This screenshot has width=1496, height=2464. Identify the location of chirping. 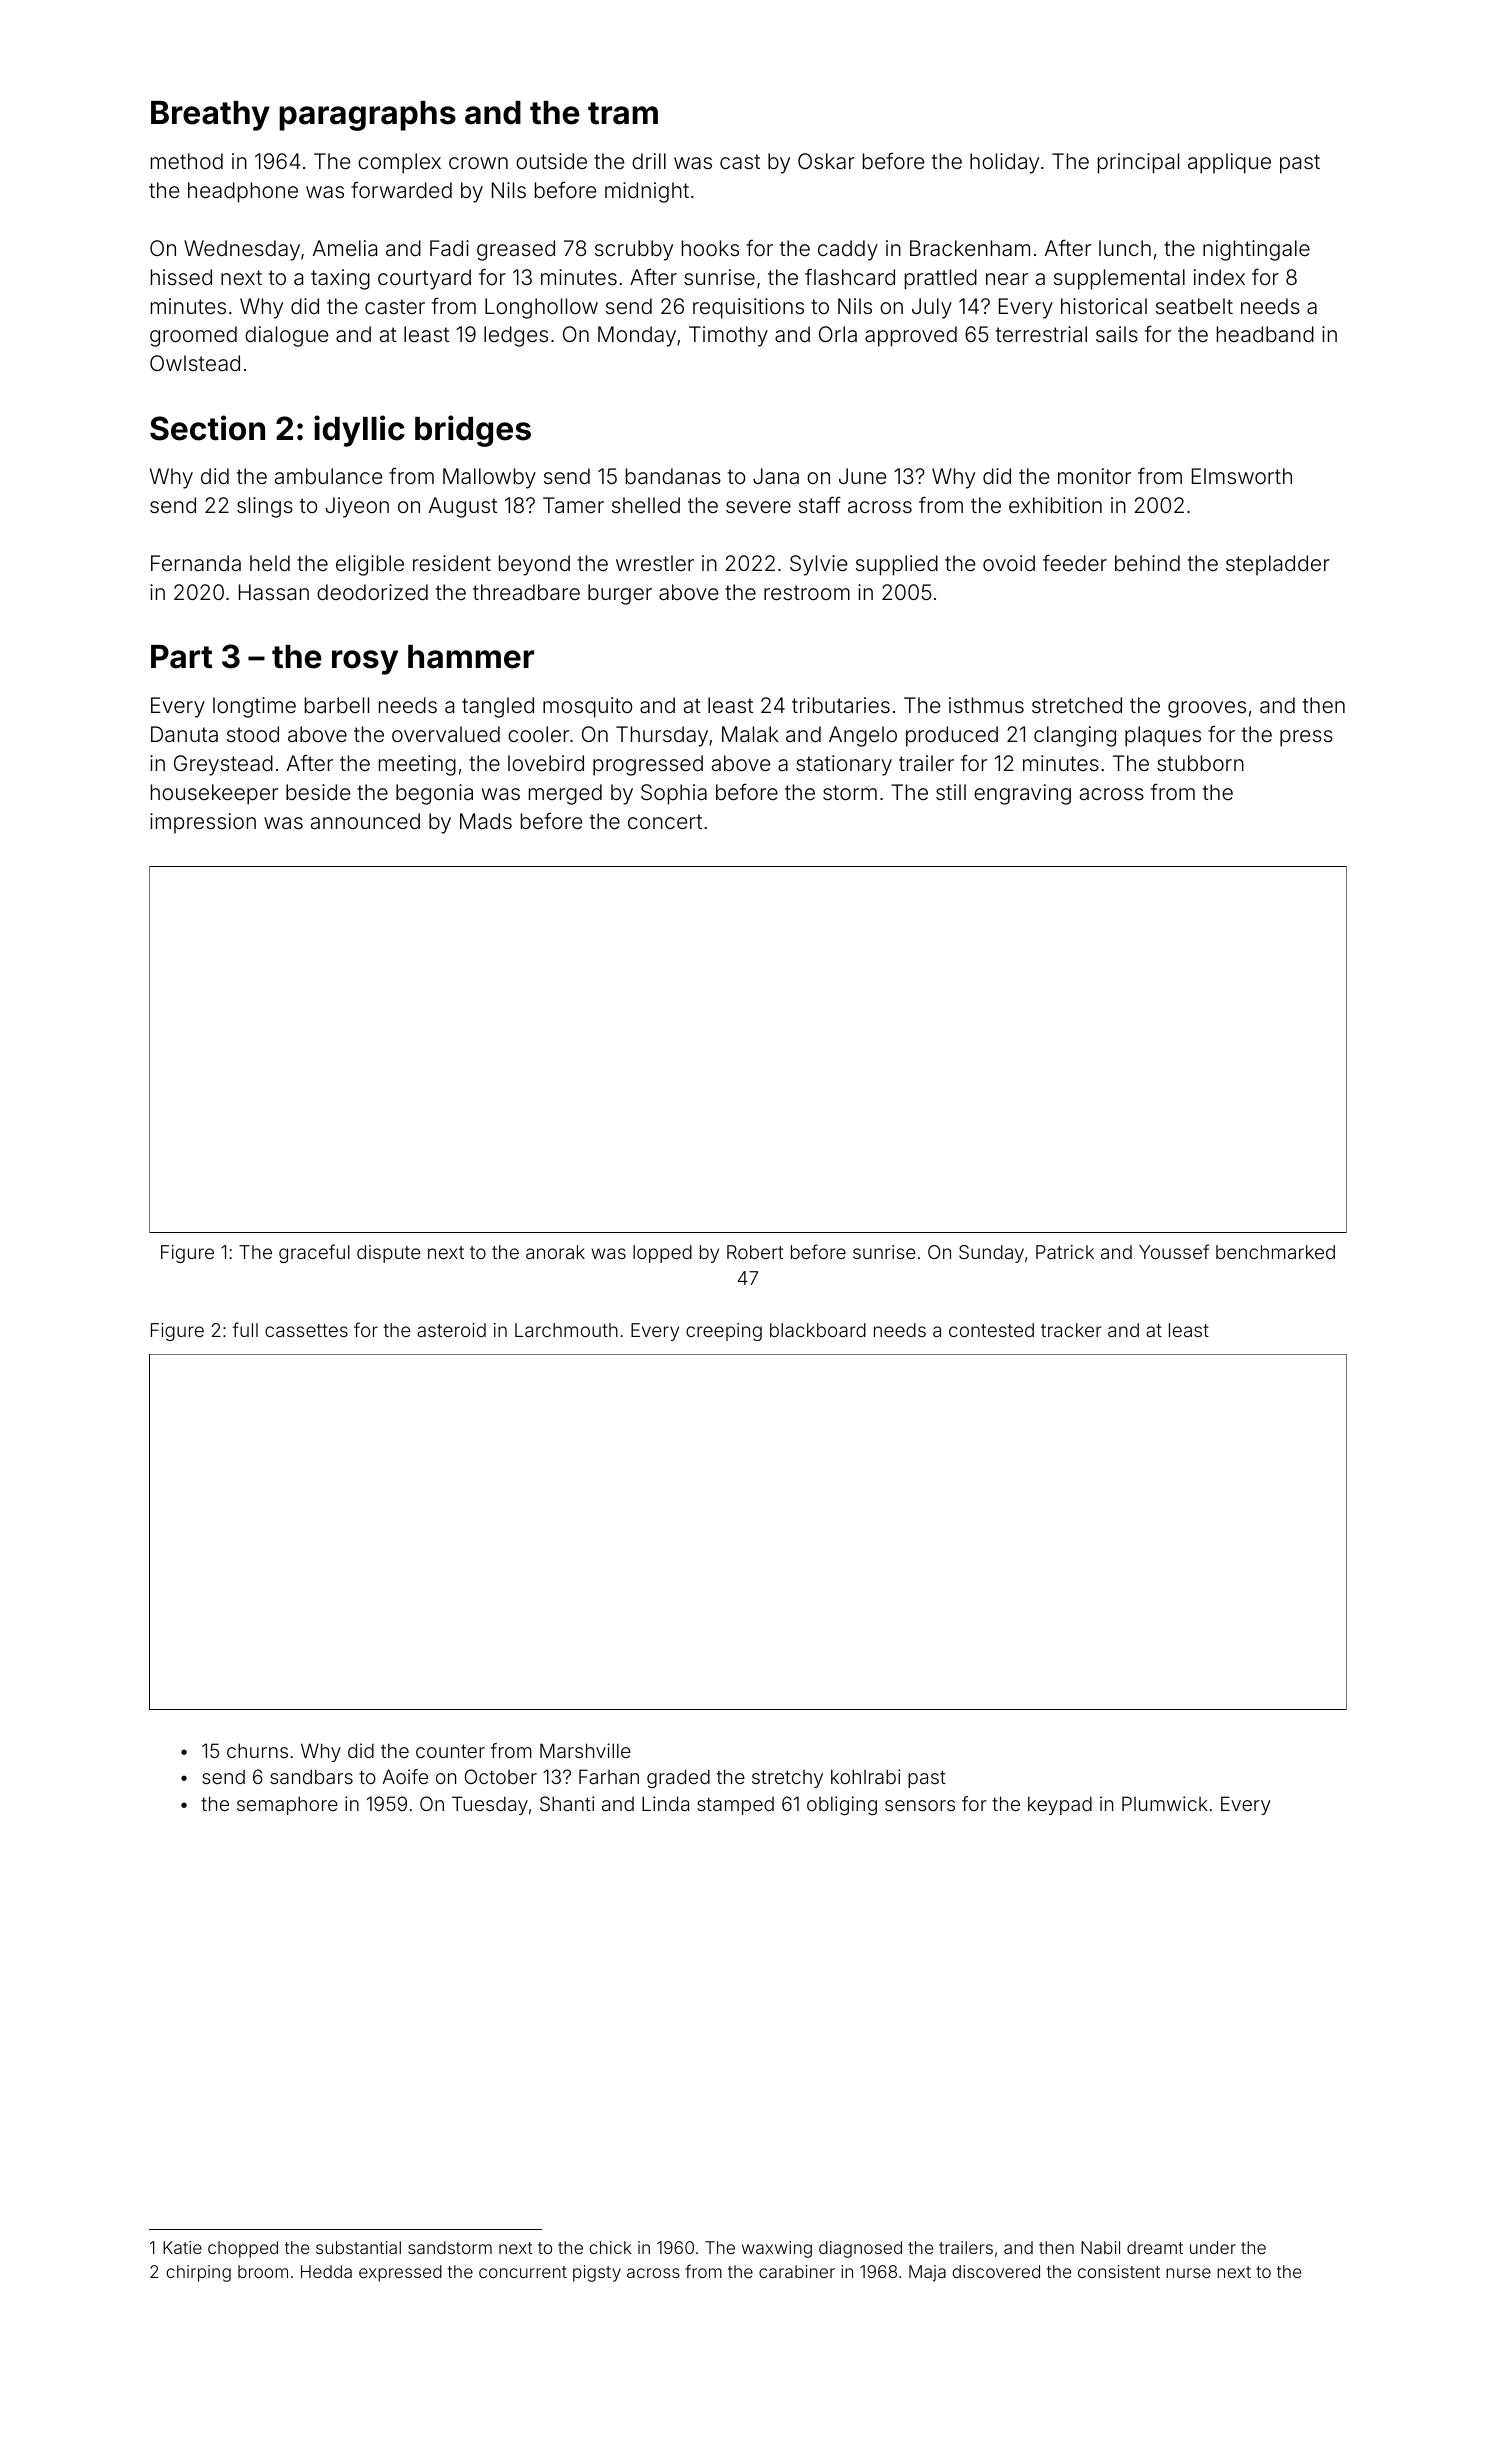
(198, 2273).
